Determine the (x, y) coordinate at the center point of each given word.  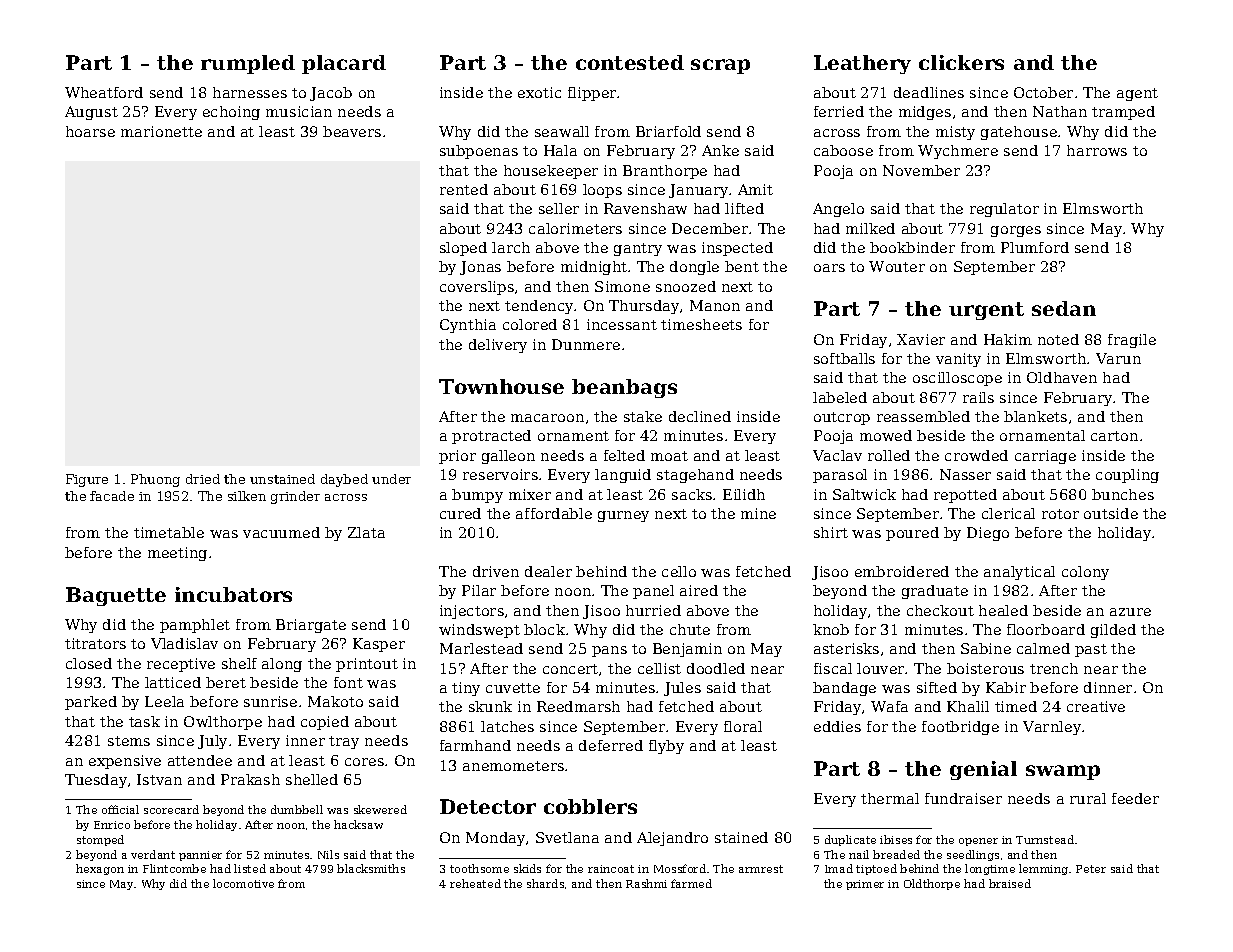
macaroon (547, 418)
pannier (200, 856)
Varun (1118, 358)
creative (1096, 706)
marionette (161, 131)
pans (609, 651)
